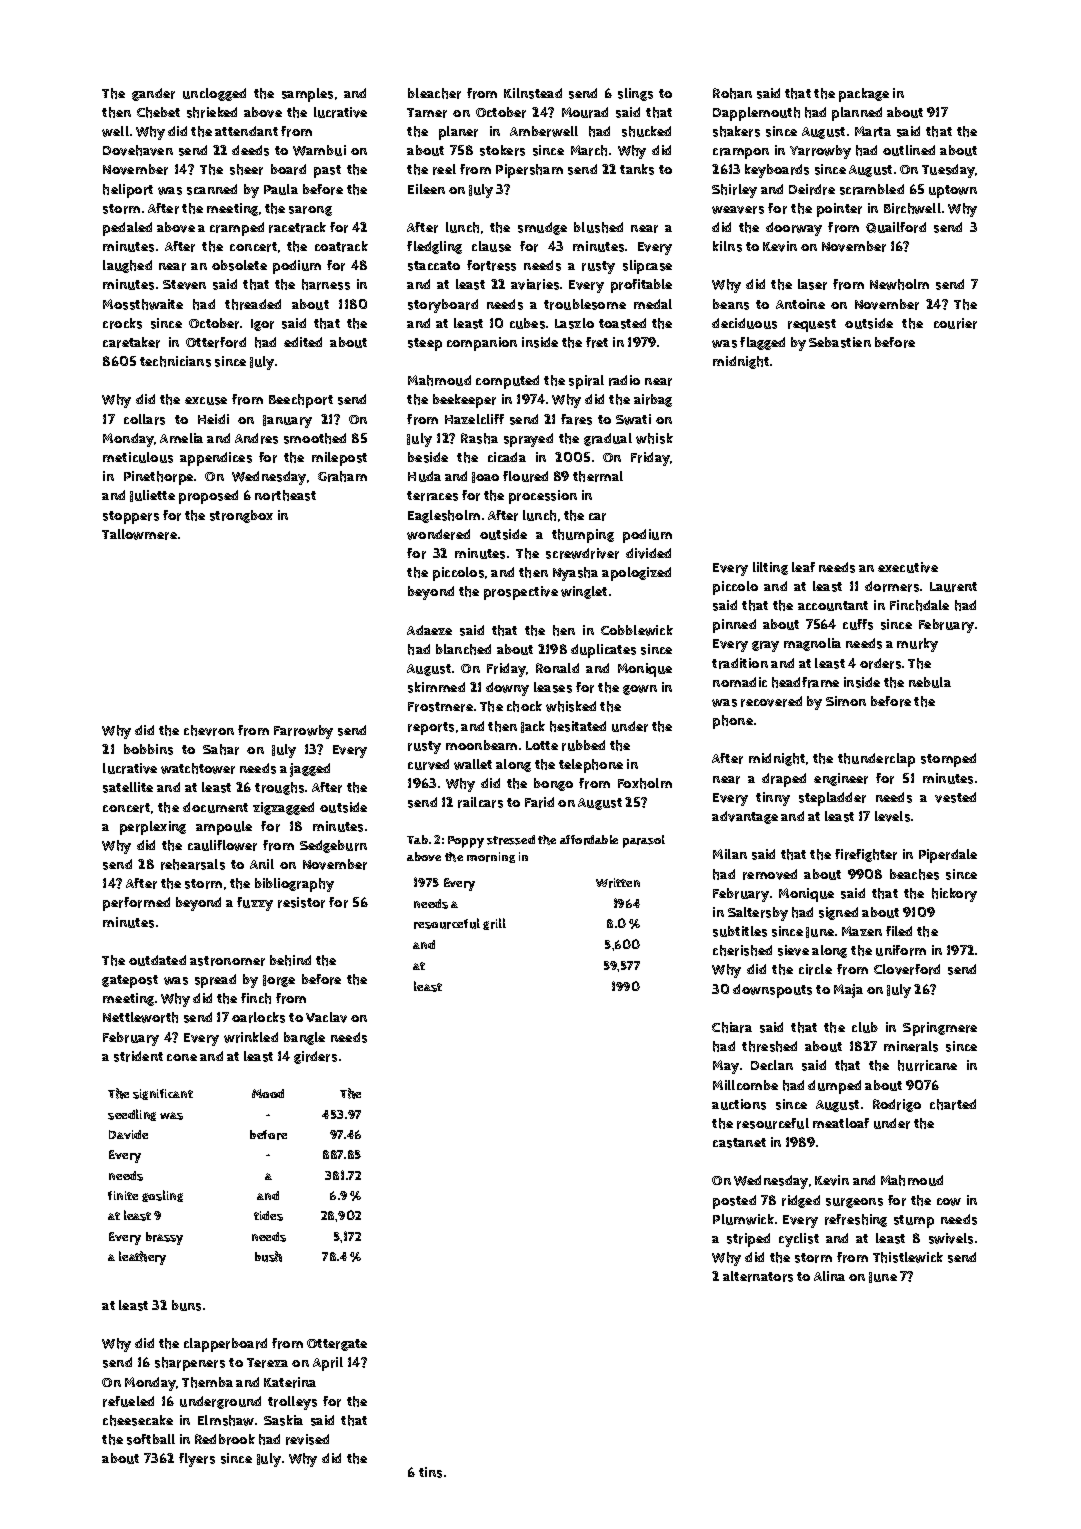 This page has width=1081, height=1529. I want to click on revised, so click(307, 1439).
